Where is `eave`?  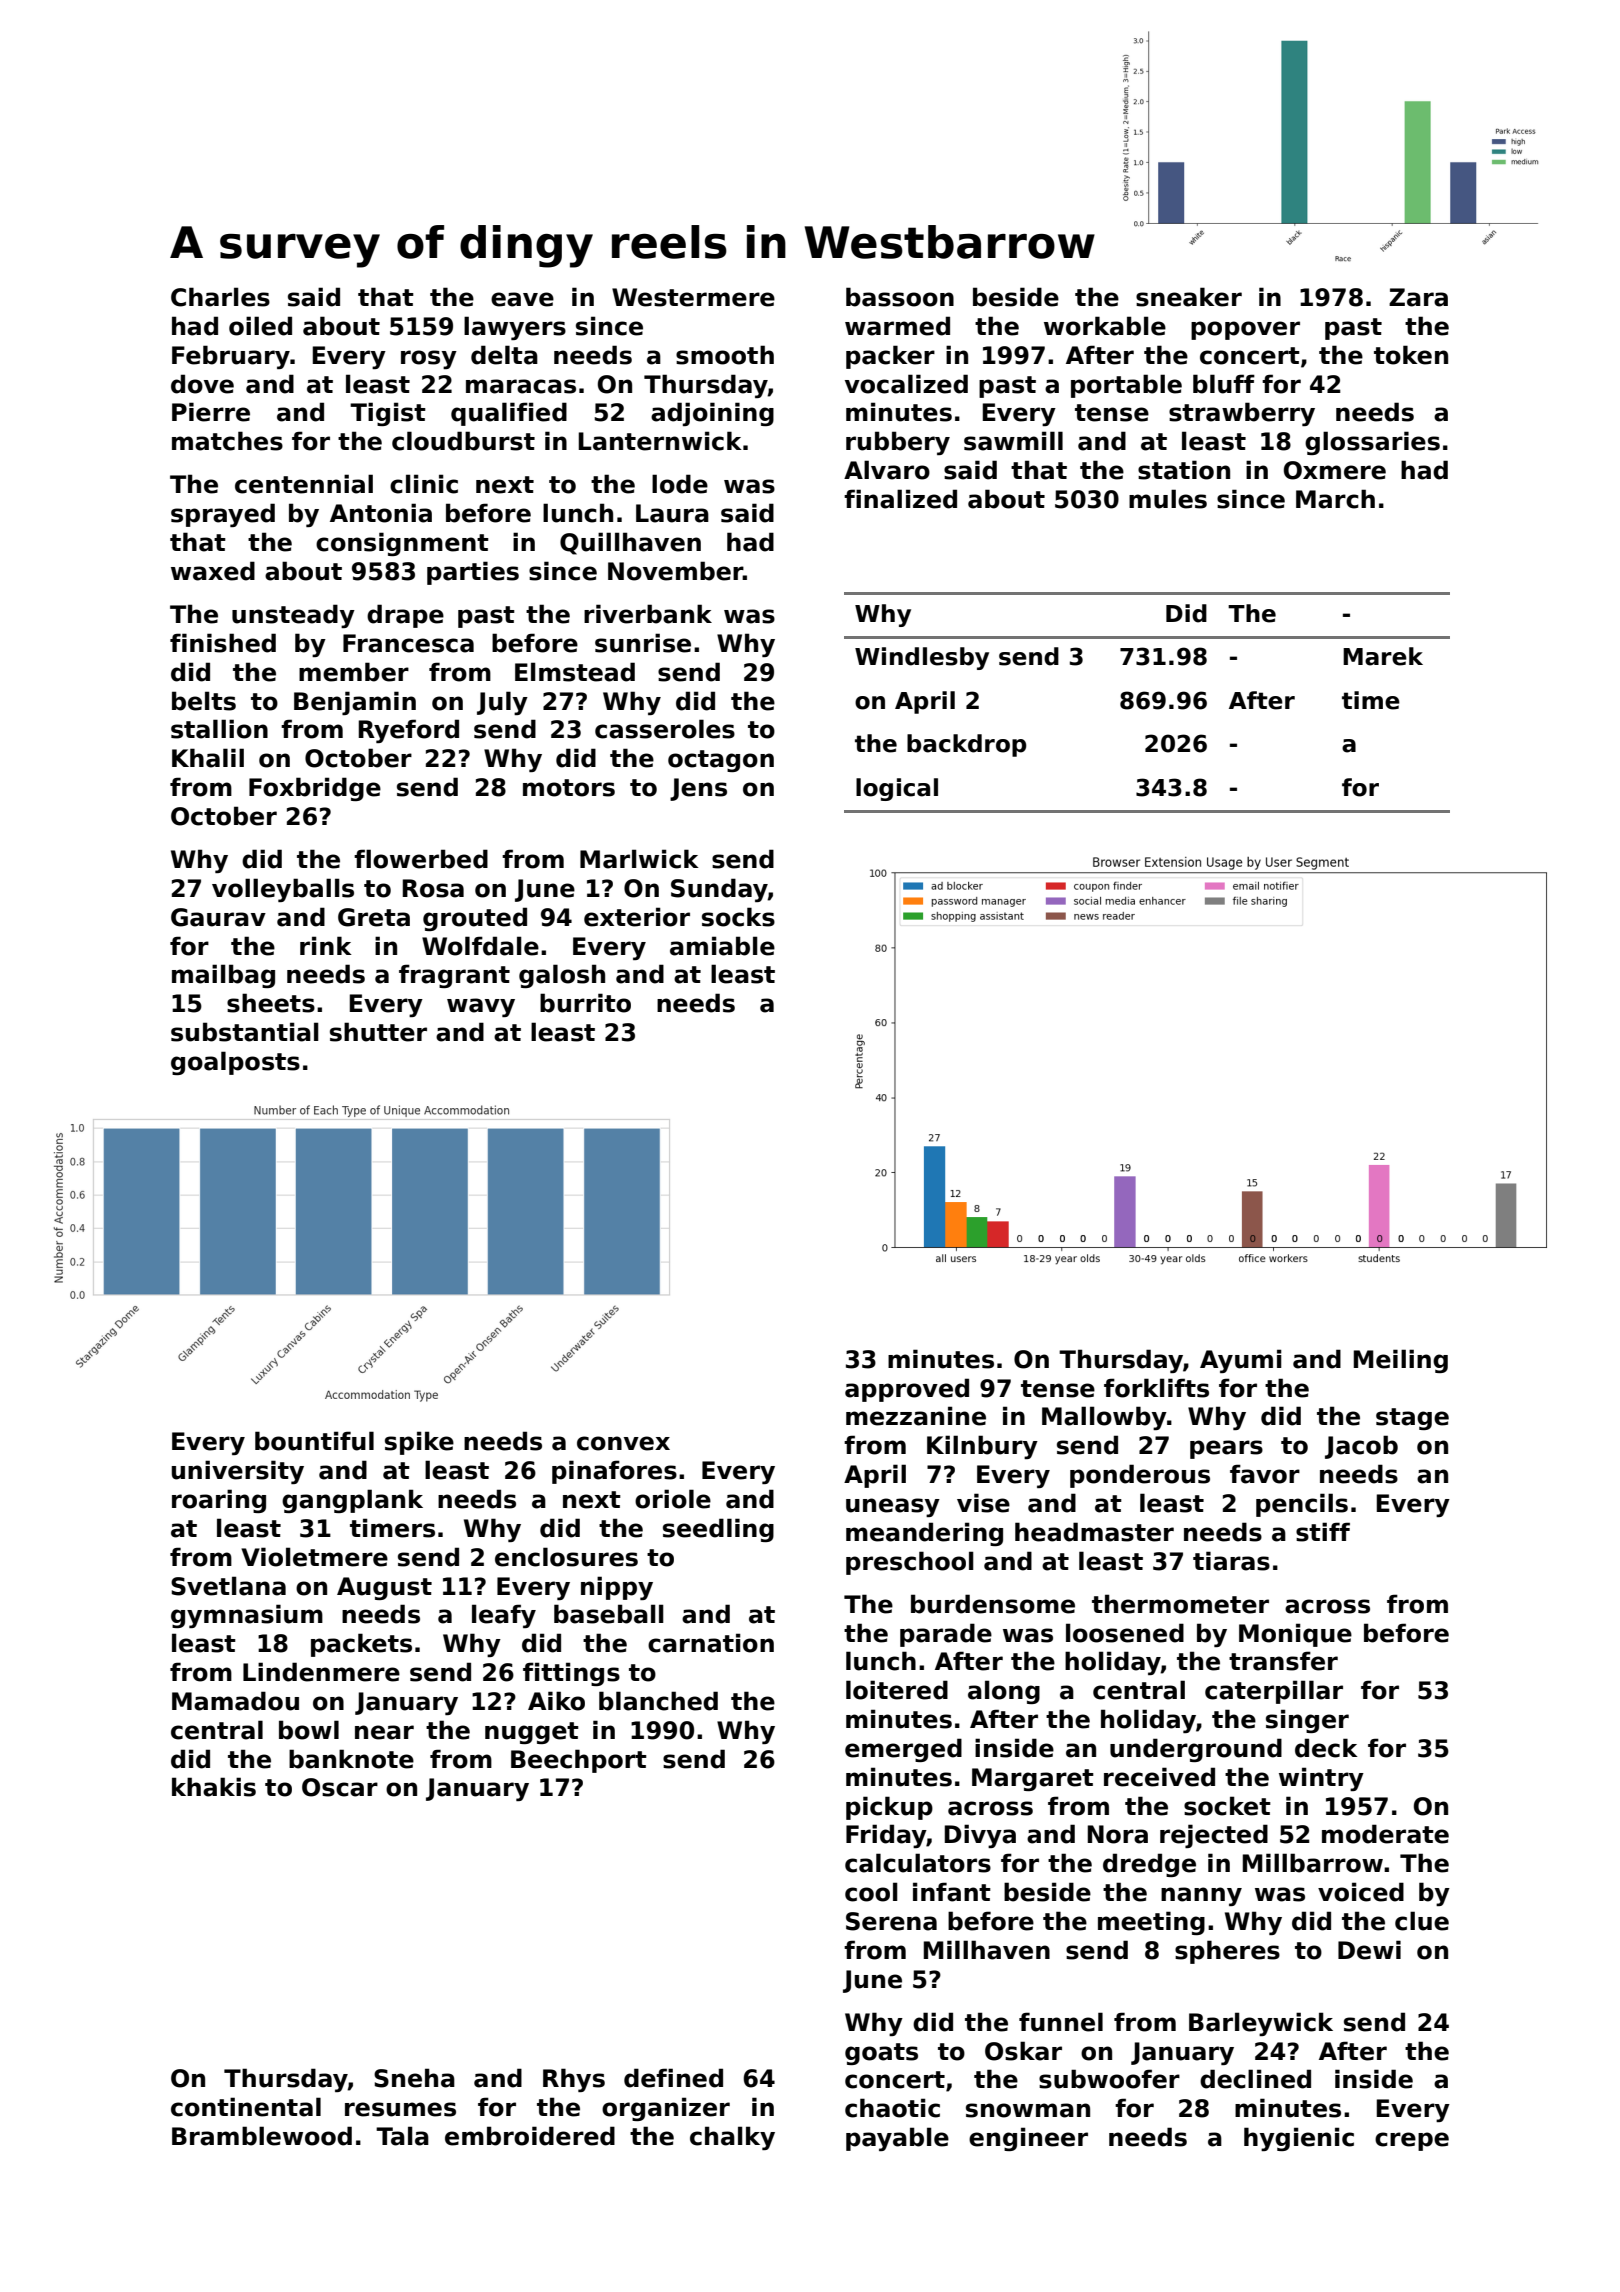 eave is located at coordinates (522, 299).
